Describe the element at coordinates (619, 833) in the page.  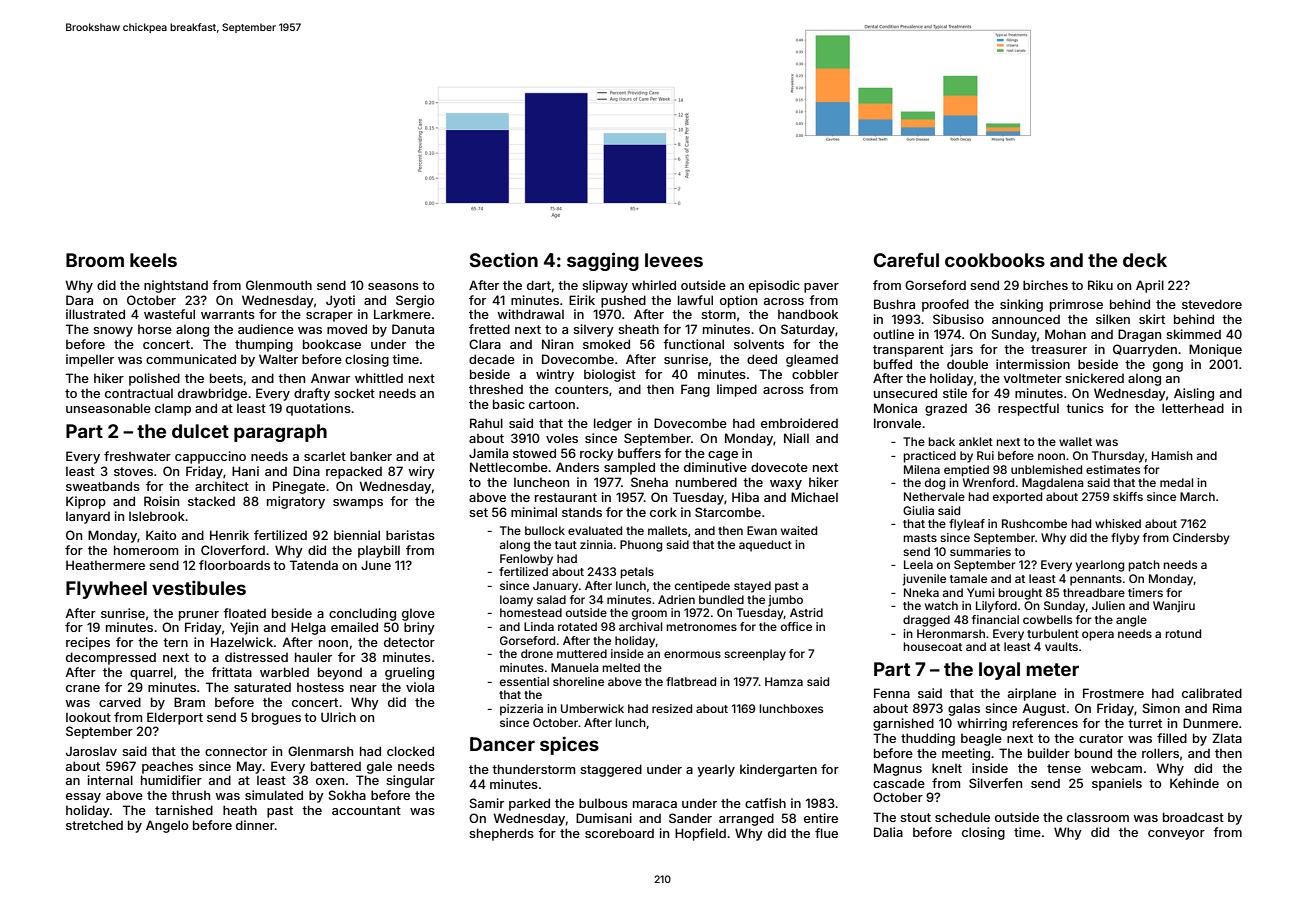
I see `scoreboard` at that location.
